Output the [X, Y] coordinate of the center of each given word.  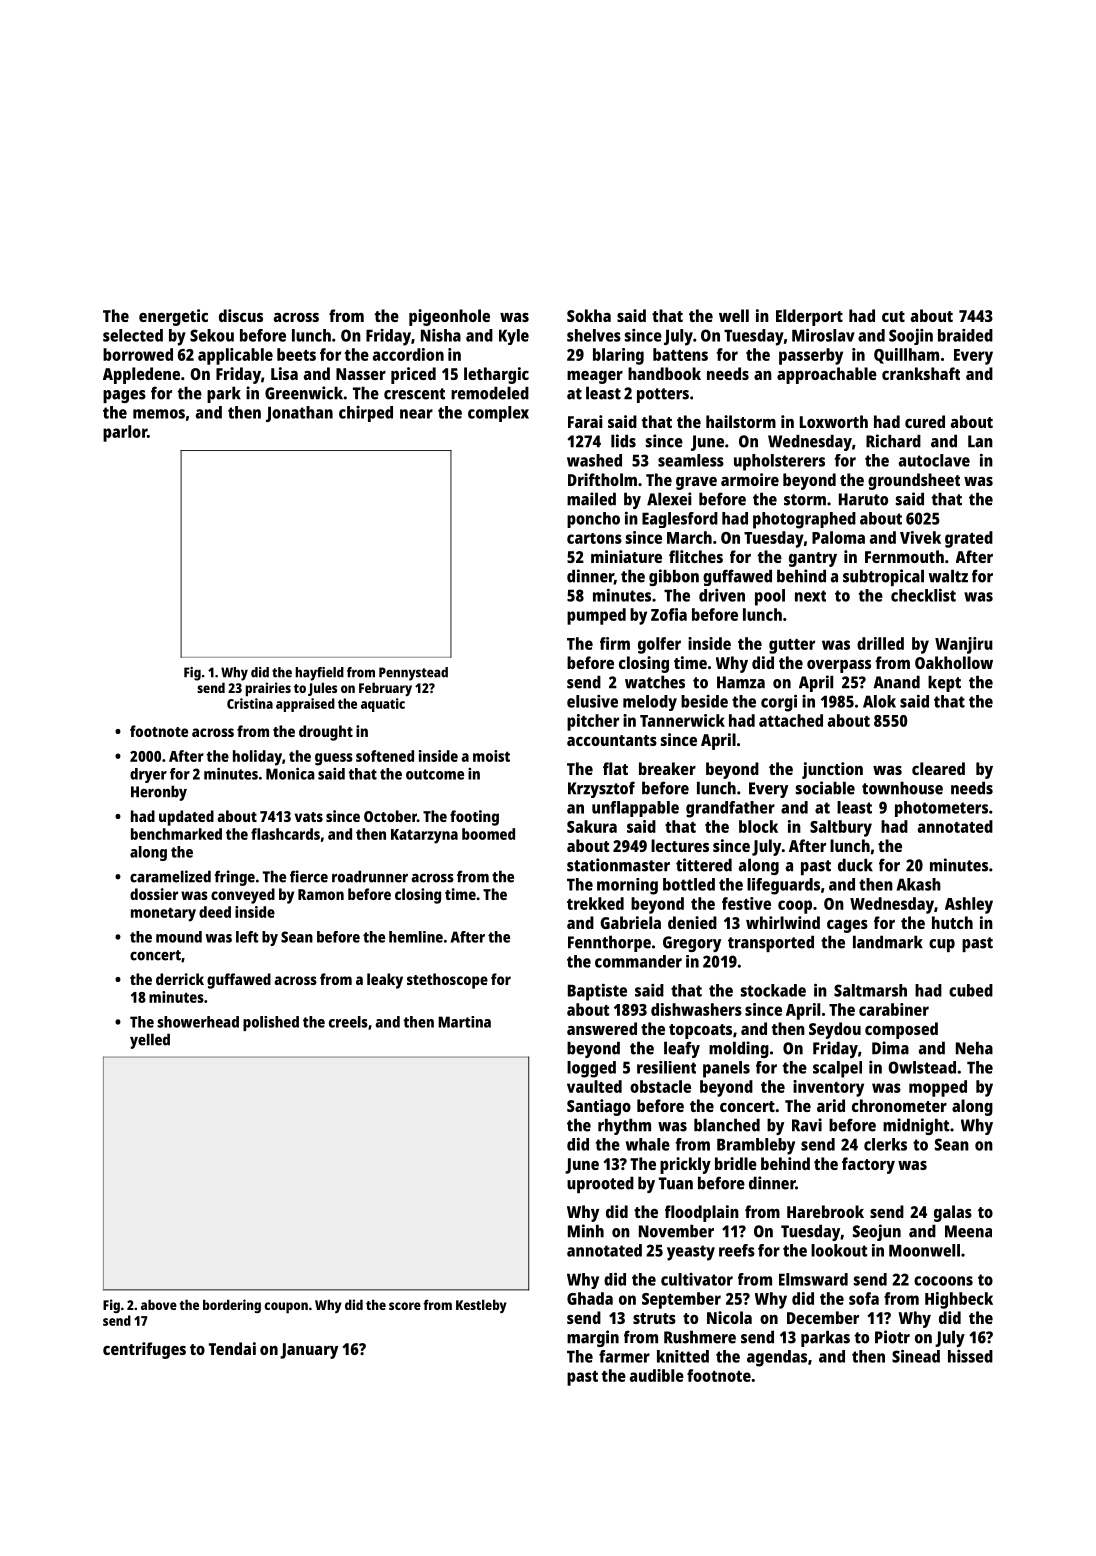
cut [893, 316]
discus [241, 315]
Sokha [589, 315]
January [309, 1351]
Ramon [321, 894]
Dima [890, 1048]
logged [591, 1069]
